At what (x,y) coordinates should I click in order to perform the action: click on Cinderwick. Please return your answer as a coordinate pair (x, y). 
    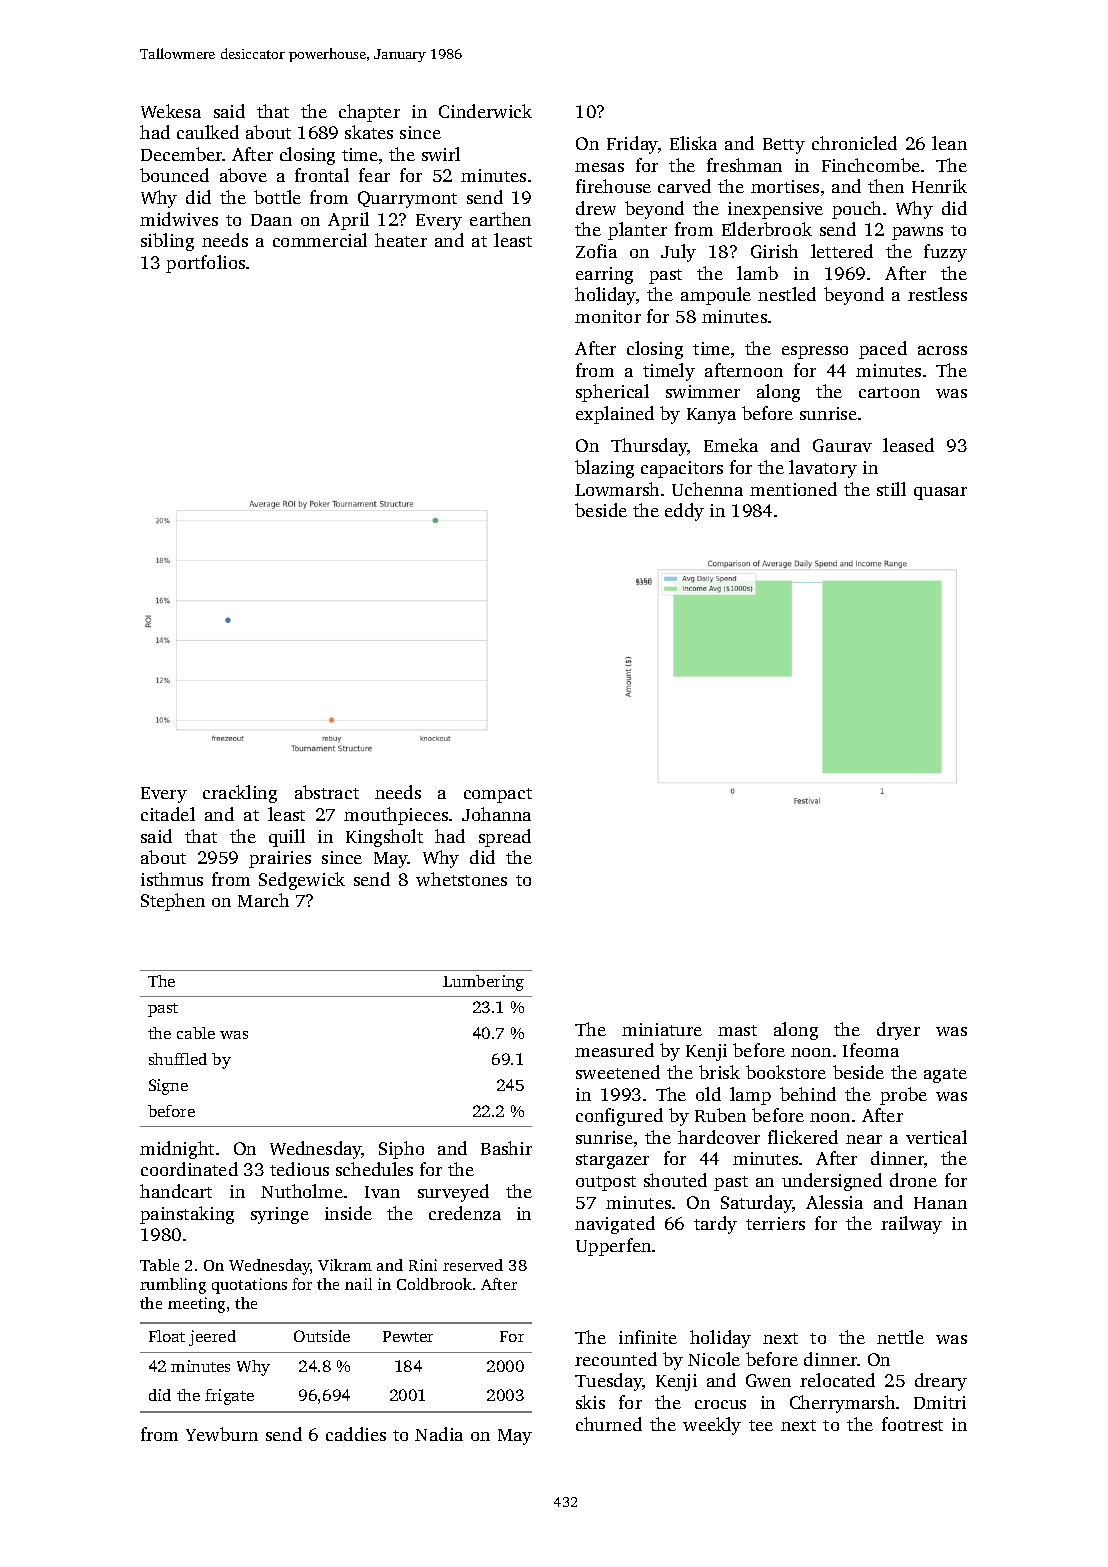
    Looking at the image, I should click on (485, 111).
